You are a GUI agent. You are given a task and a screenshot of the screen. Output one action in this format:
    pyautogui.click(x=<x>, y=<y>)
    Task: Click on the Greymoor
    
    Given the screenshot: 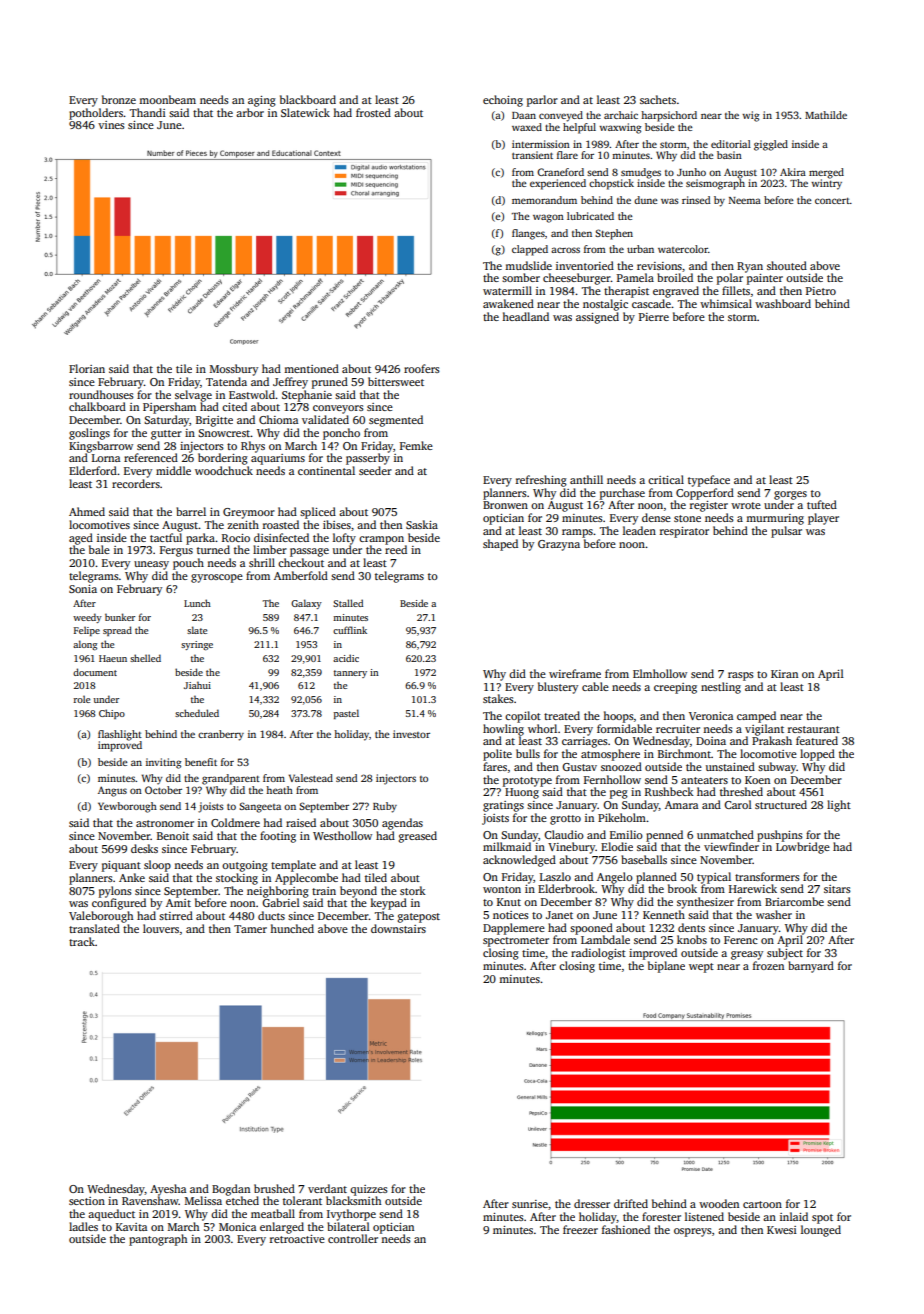 What is the action you would take?
    pyautogui.click(x=249, y=513)
